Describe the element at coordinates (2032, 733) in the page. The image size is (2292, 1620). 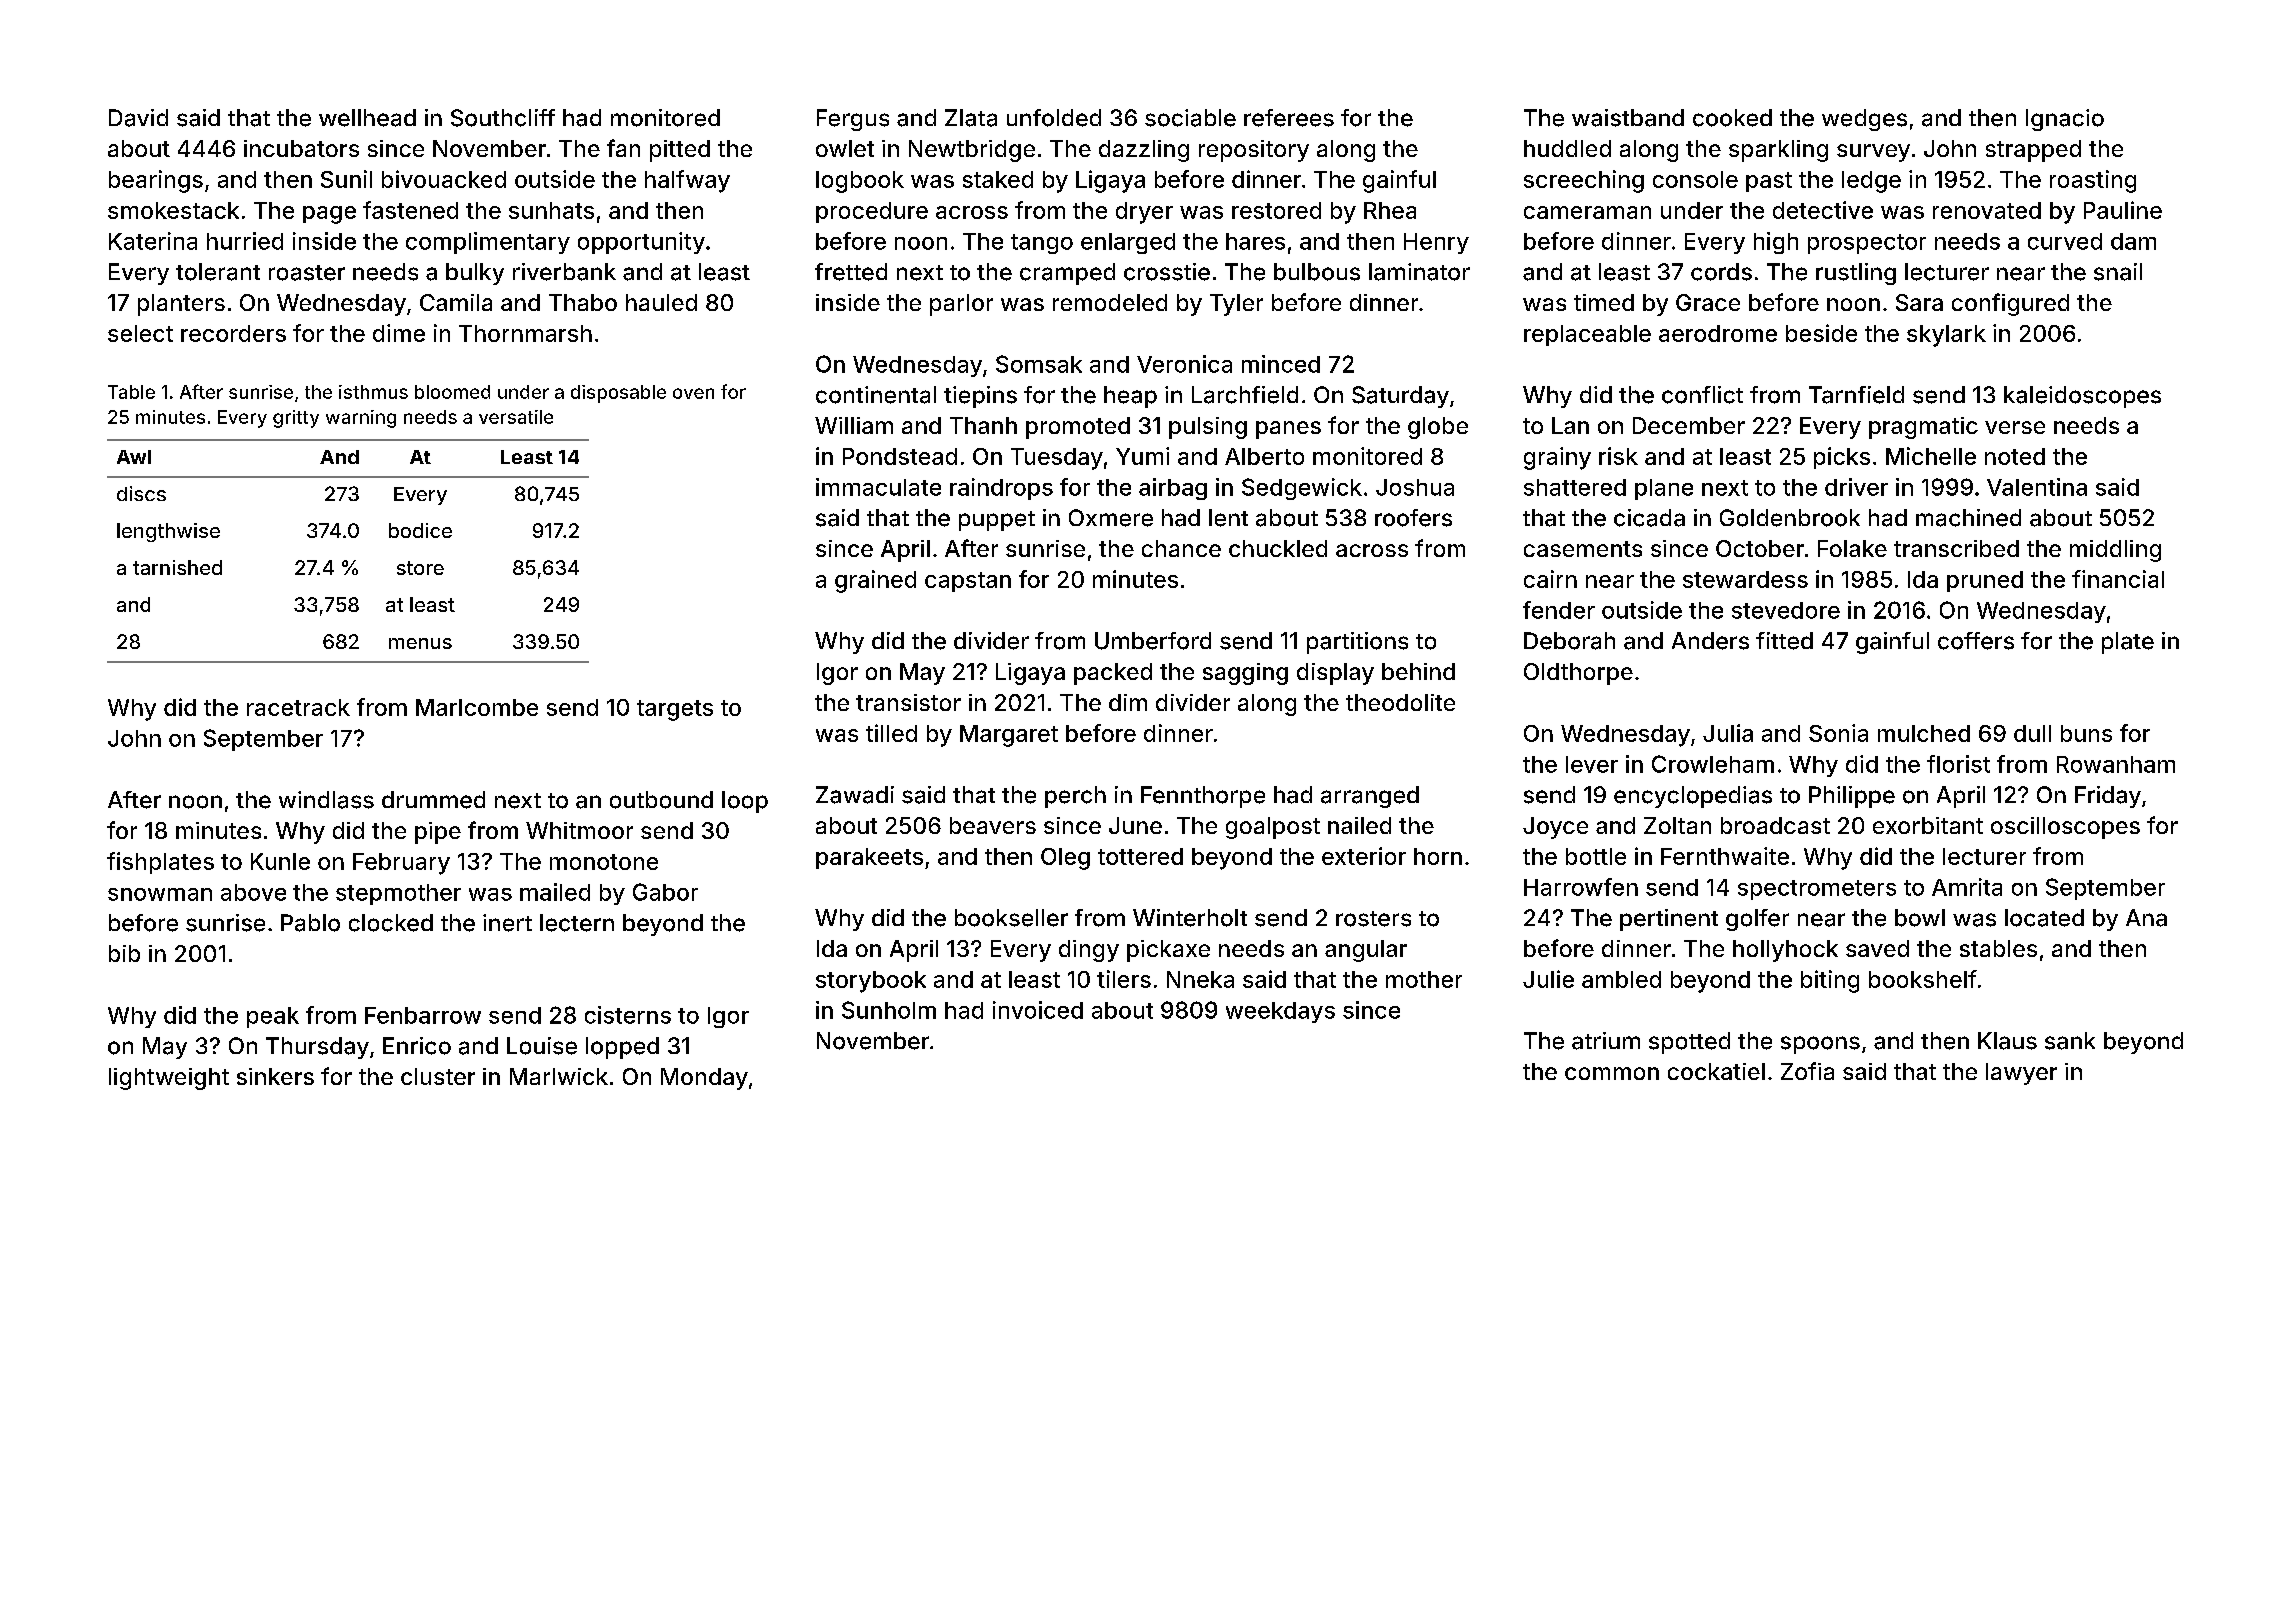
I see `dull` at that location.
